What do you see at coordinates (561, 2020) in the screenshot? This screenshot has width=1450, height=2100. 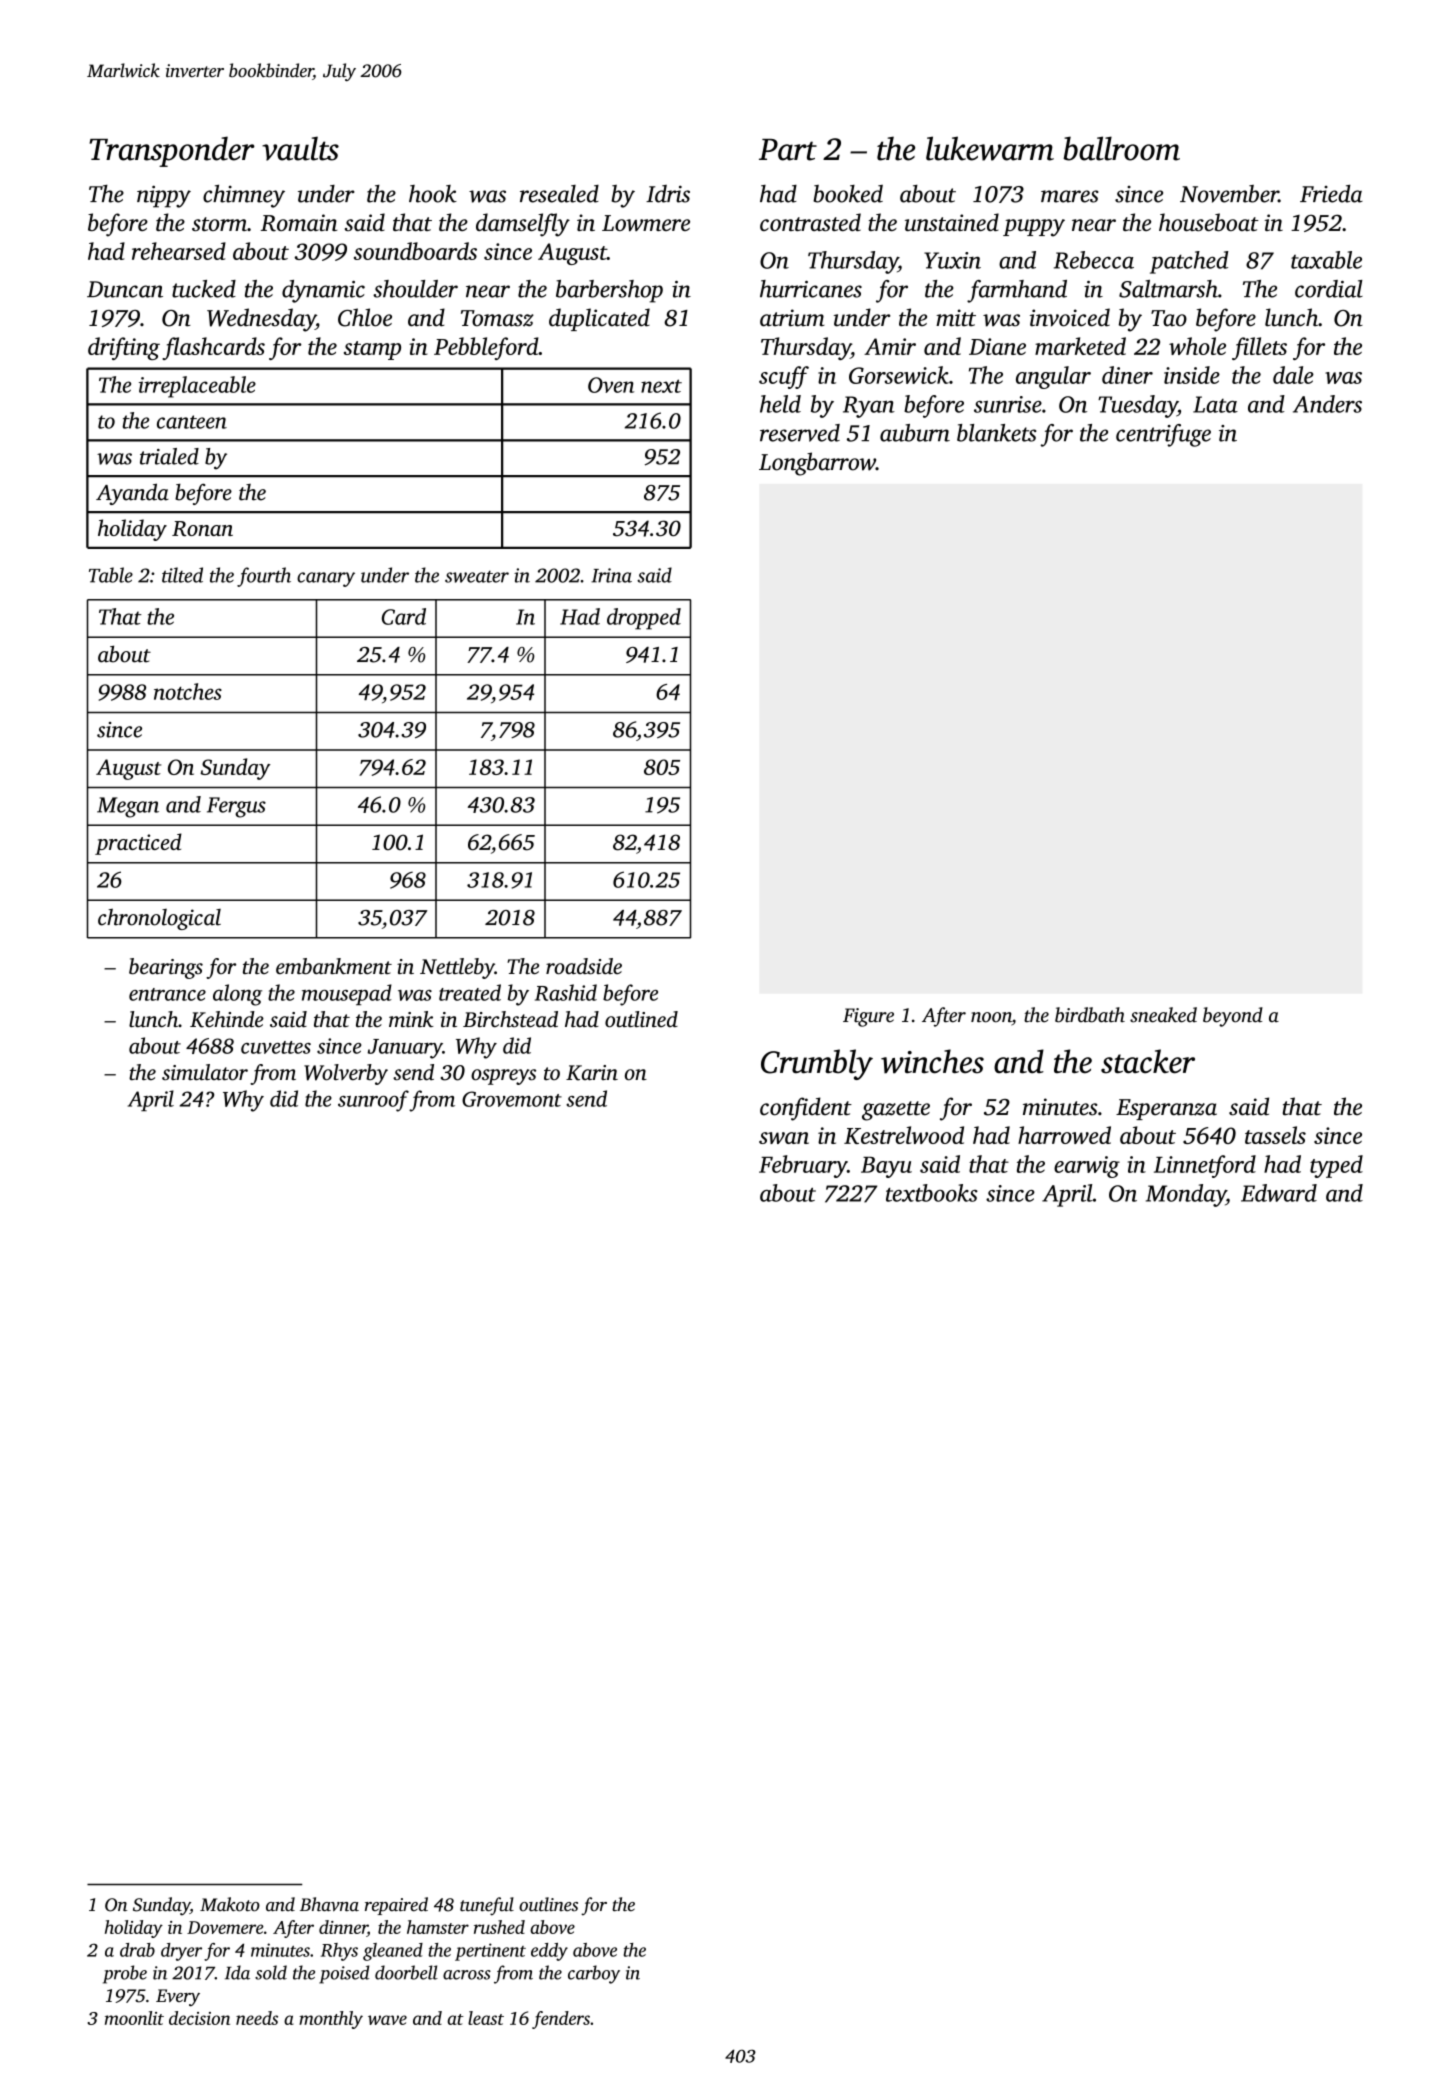 I see `fenders` at bounding box center [561, 2020].
